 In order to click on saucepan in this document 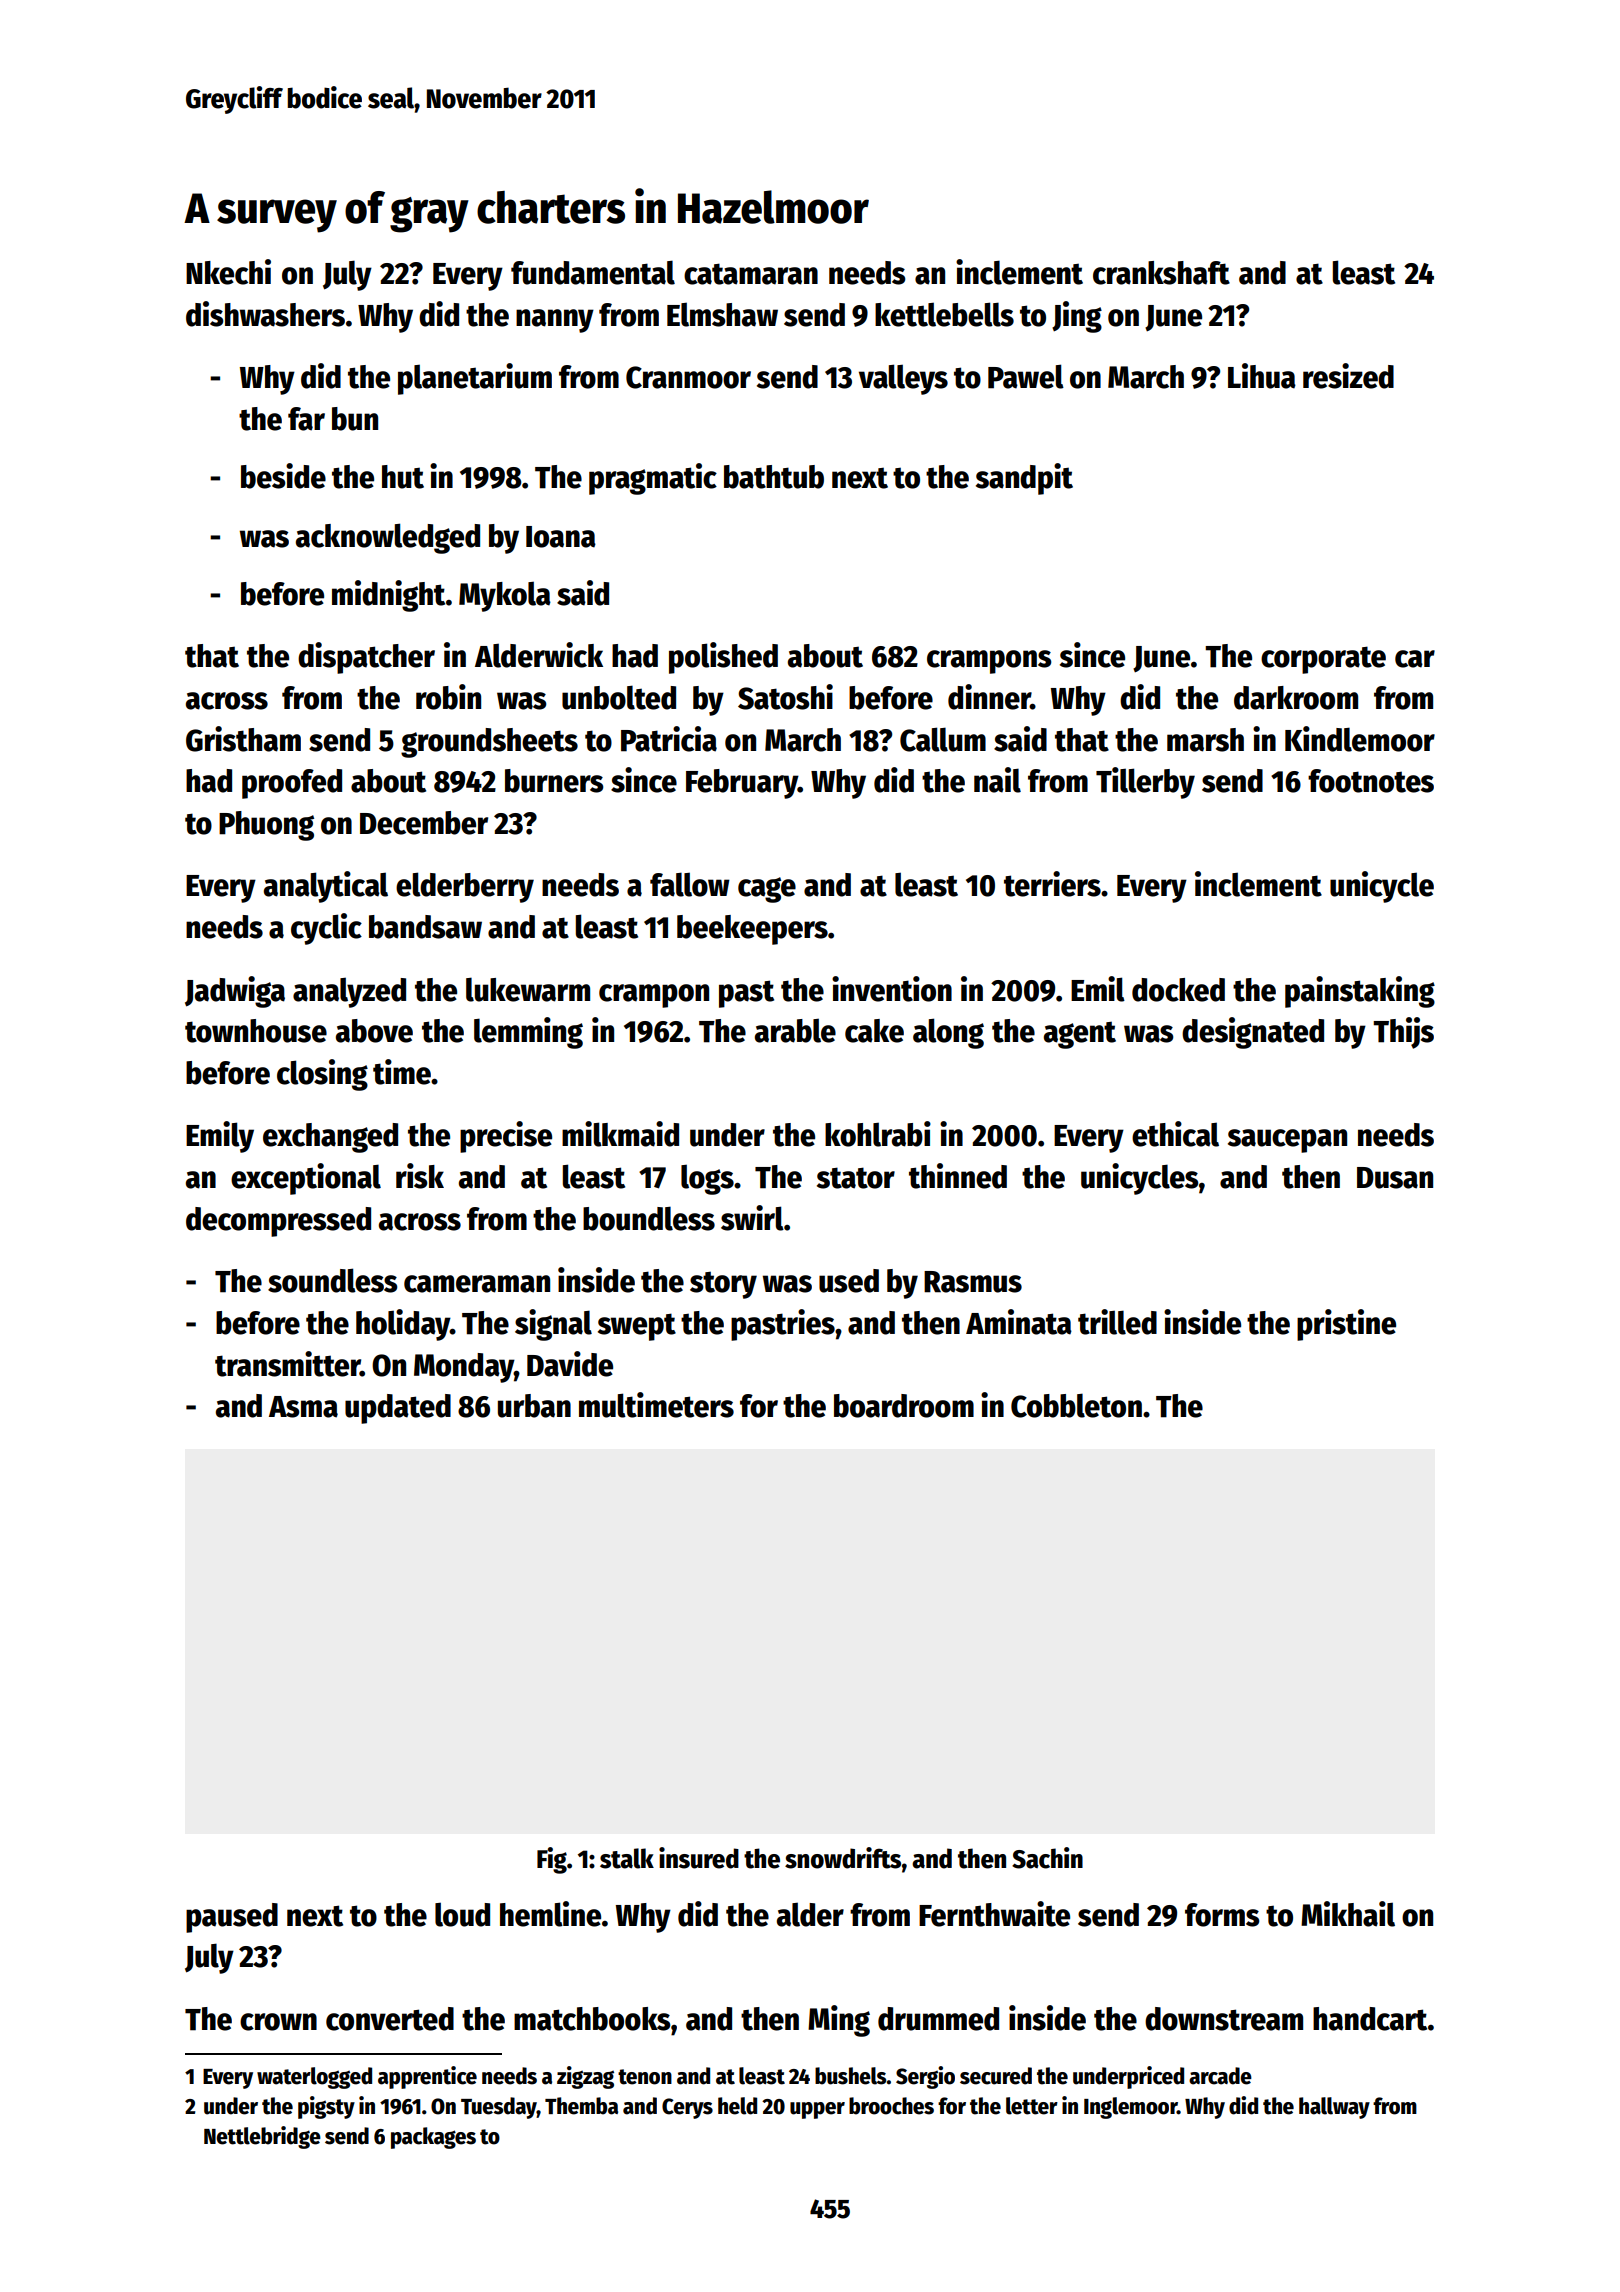, I will do `click(1287, 1141)`.
